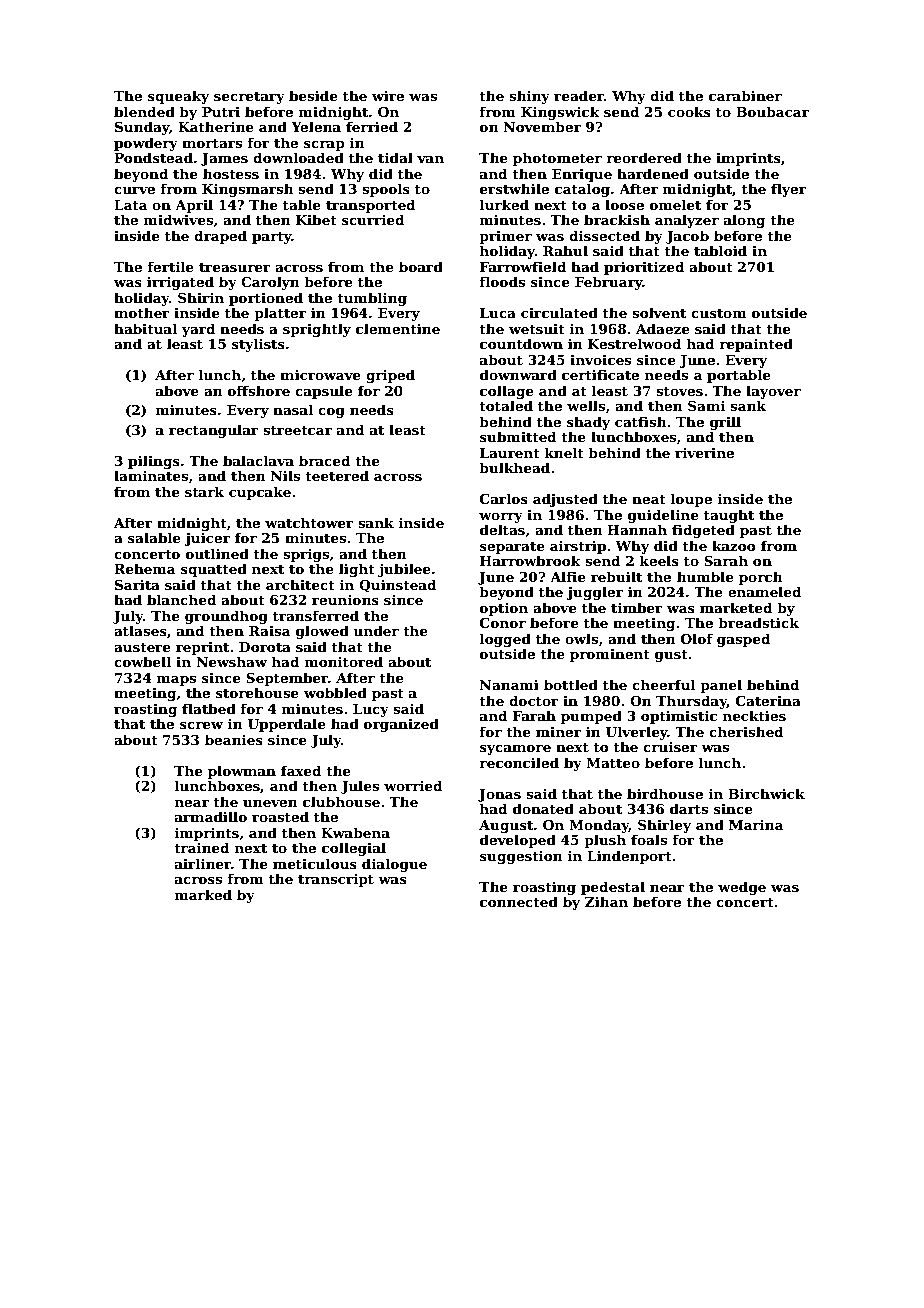 The width and height of the document is (924, 1308). I want to click on Marina, so click(756, 825).
